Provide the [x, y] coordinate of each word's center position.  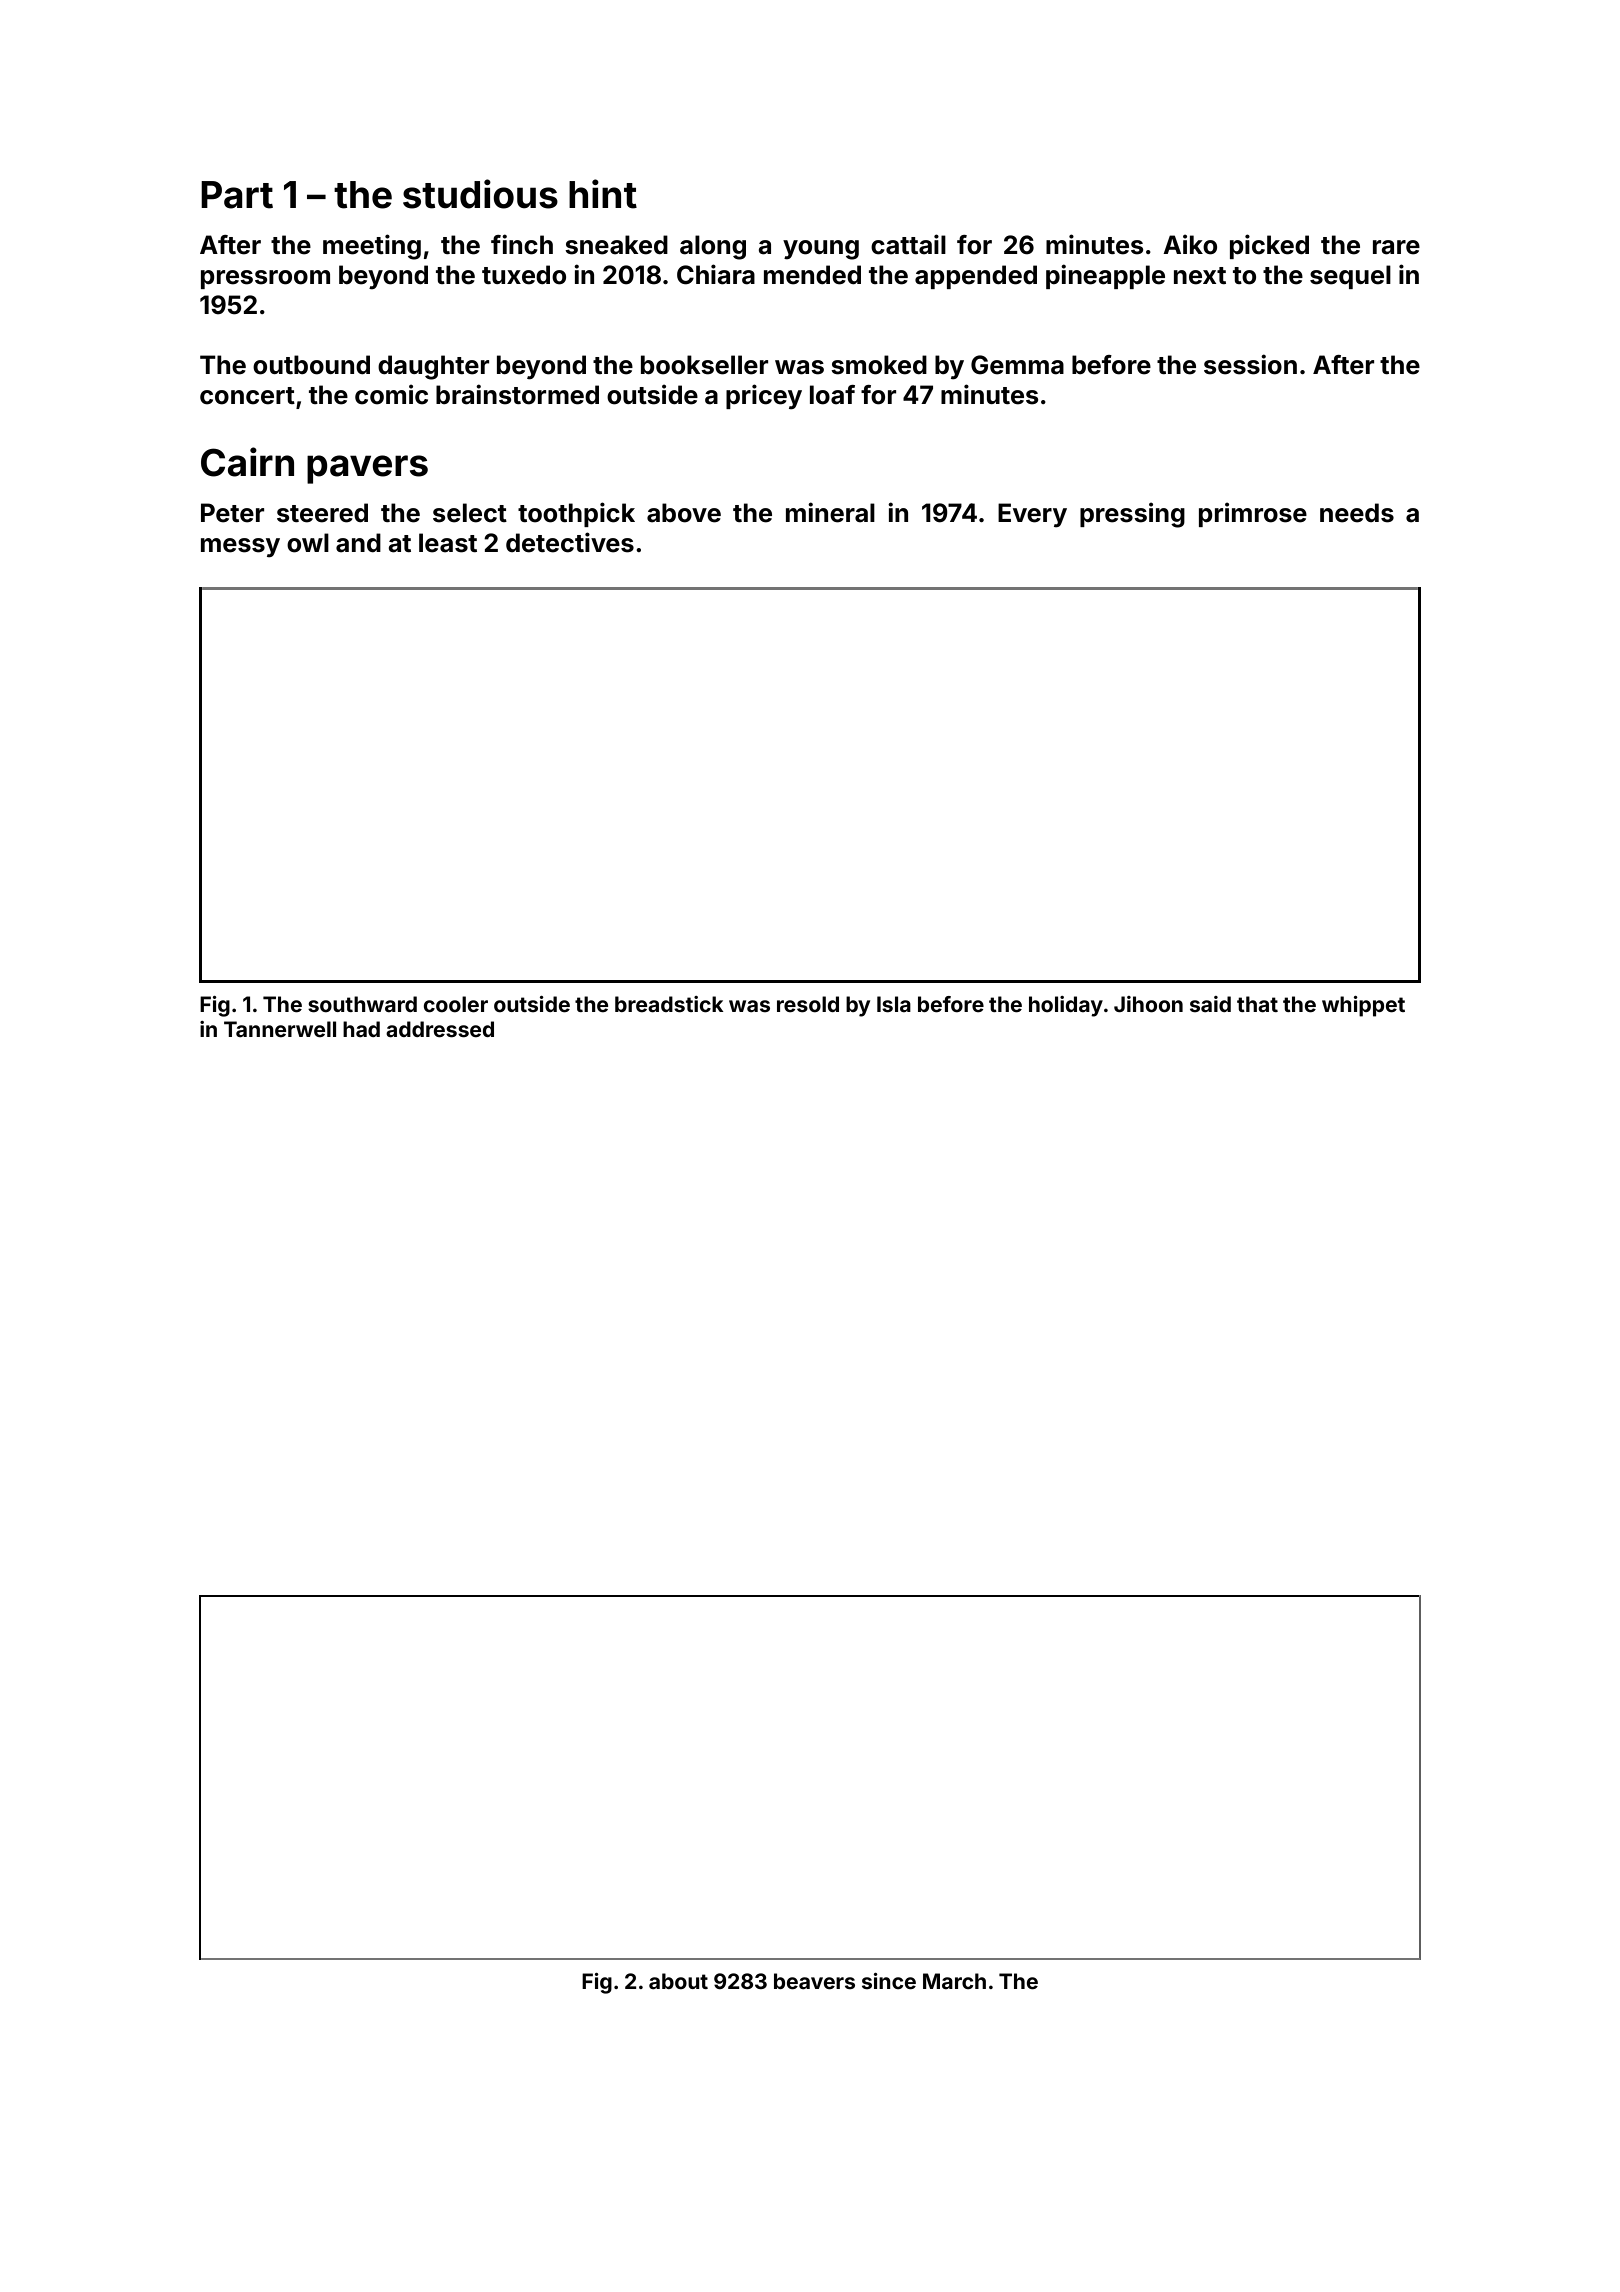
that [1257, 1004]
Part [237, 195]
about [678, 1981]
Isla [894, 1004]
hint [603, 194]
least [448, 543]
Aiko [1190, 244]
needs [1357, 513]
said [1210, 1004]
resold [808, 1004]
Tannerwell [280, 1029]
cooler [456, 1004]
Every [1032, 515]
